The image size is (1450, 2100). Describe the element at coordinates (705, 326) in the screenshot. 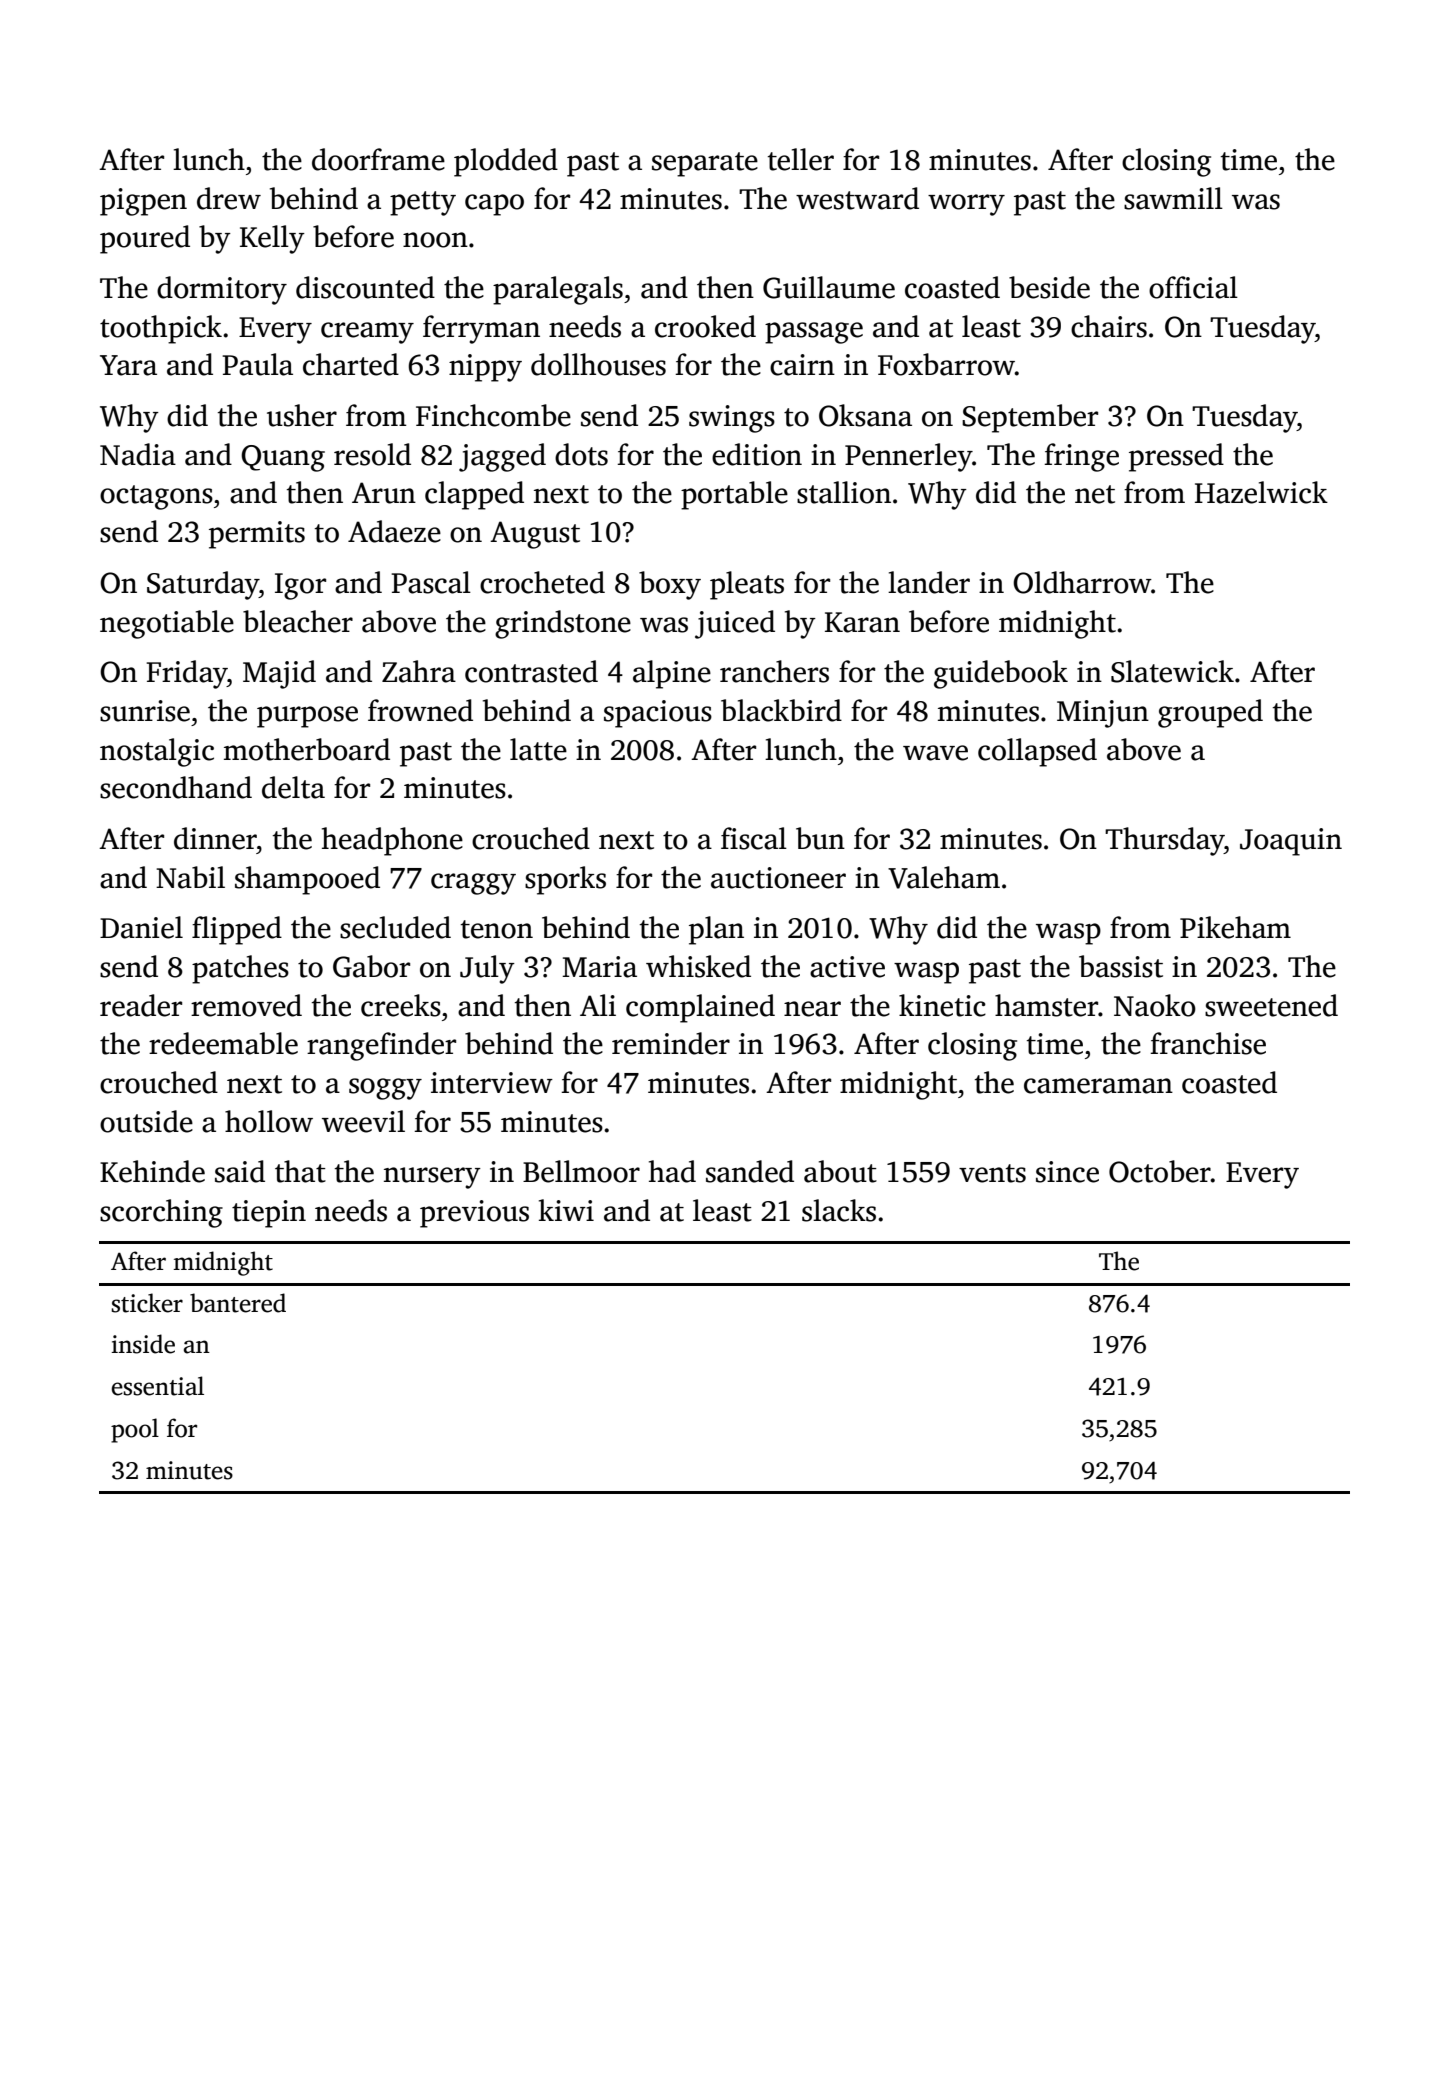

I see `crooked` at that location.
